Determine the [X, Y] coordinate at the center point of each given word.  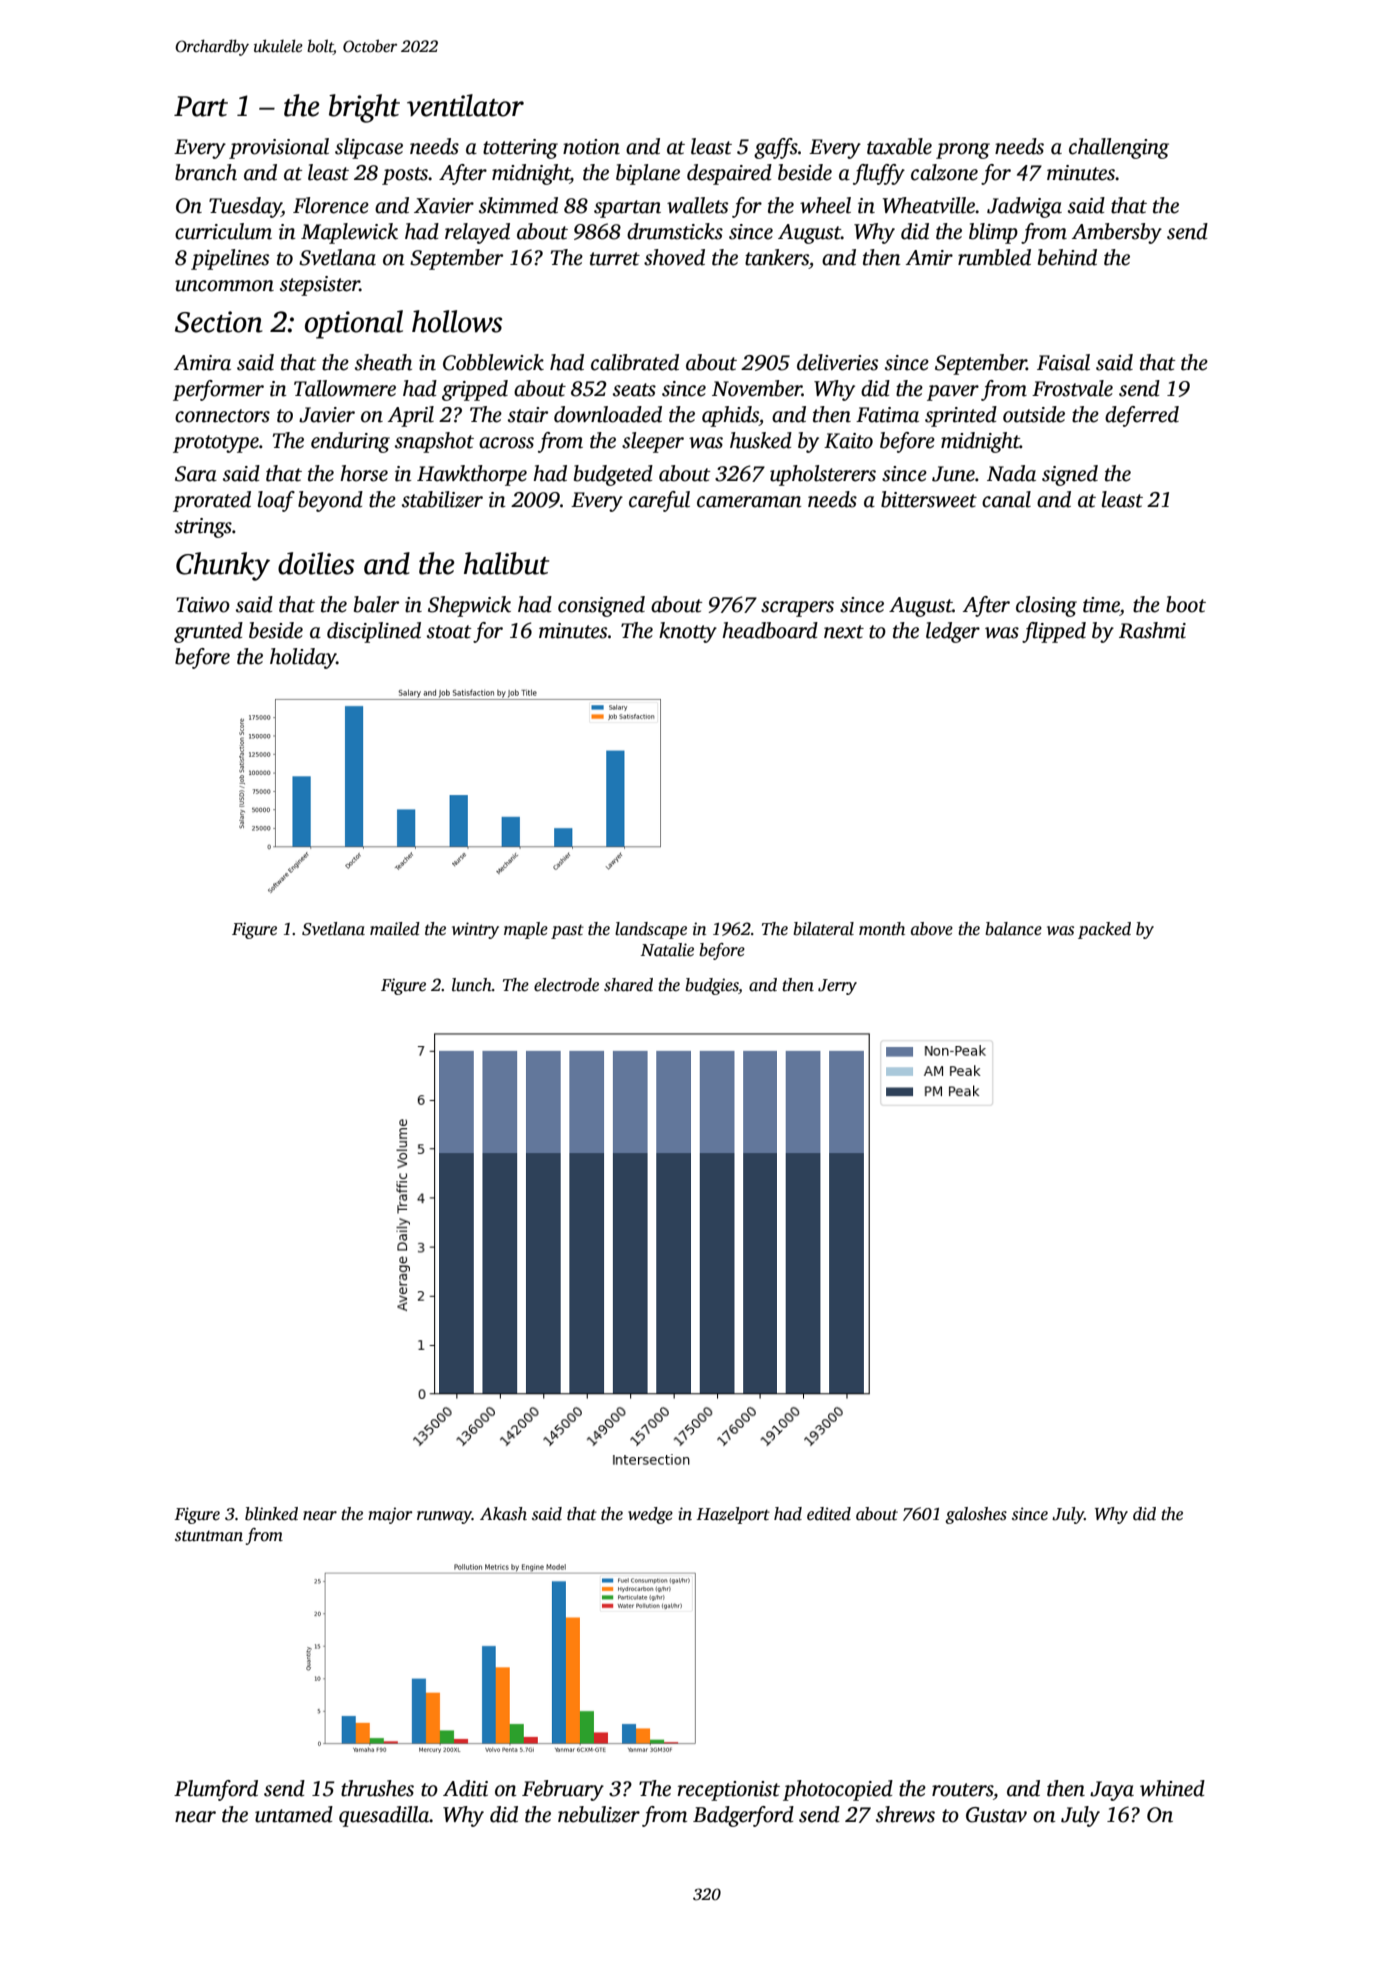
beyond [330, 501]
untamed [294, 1814]
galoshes [976, 1515]
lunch [472, 985]
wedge [650, 1515]
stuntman [209, 1536]
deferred [1142, 416]
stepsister [320, 286]
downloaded [608, 414]
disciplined [374, 632]
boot [1186, 604]
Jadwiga [1024, 207]
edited [829, 1514]
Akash [503, 1514]
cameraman [749, 502]
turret [615, 259]
